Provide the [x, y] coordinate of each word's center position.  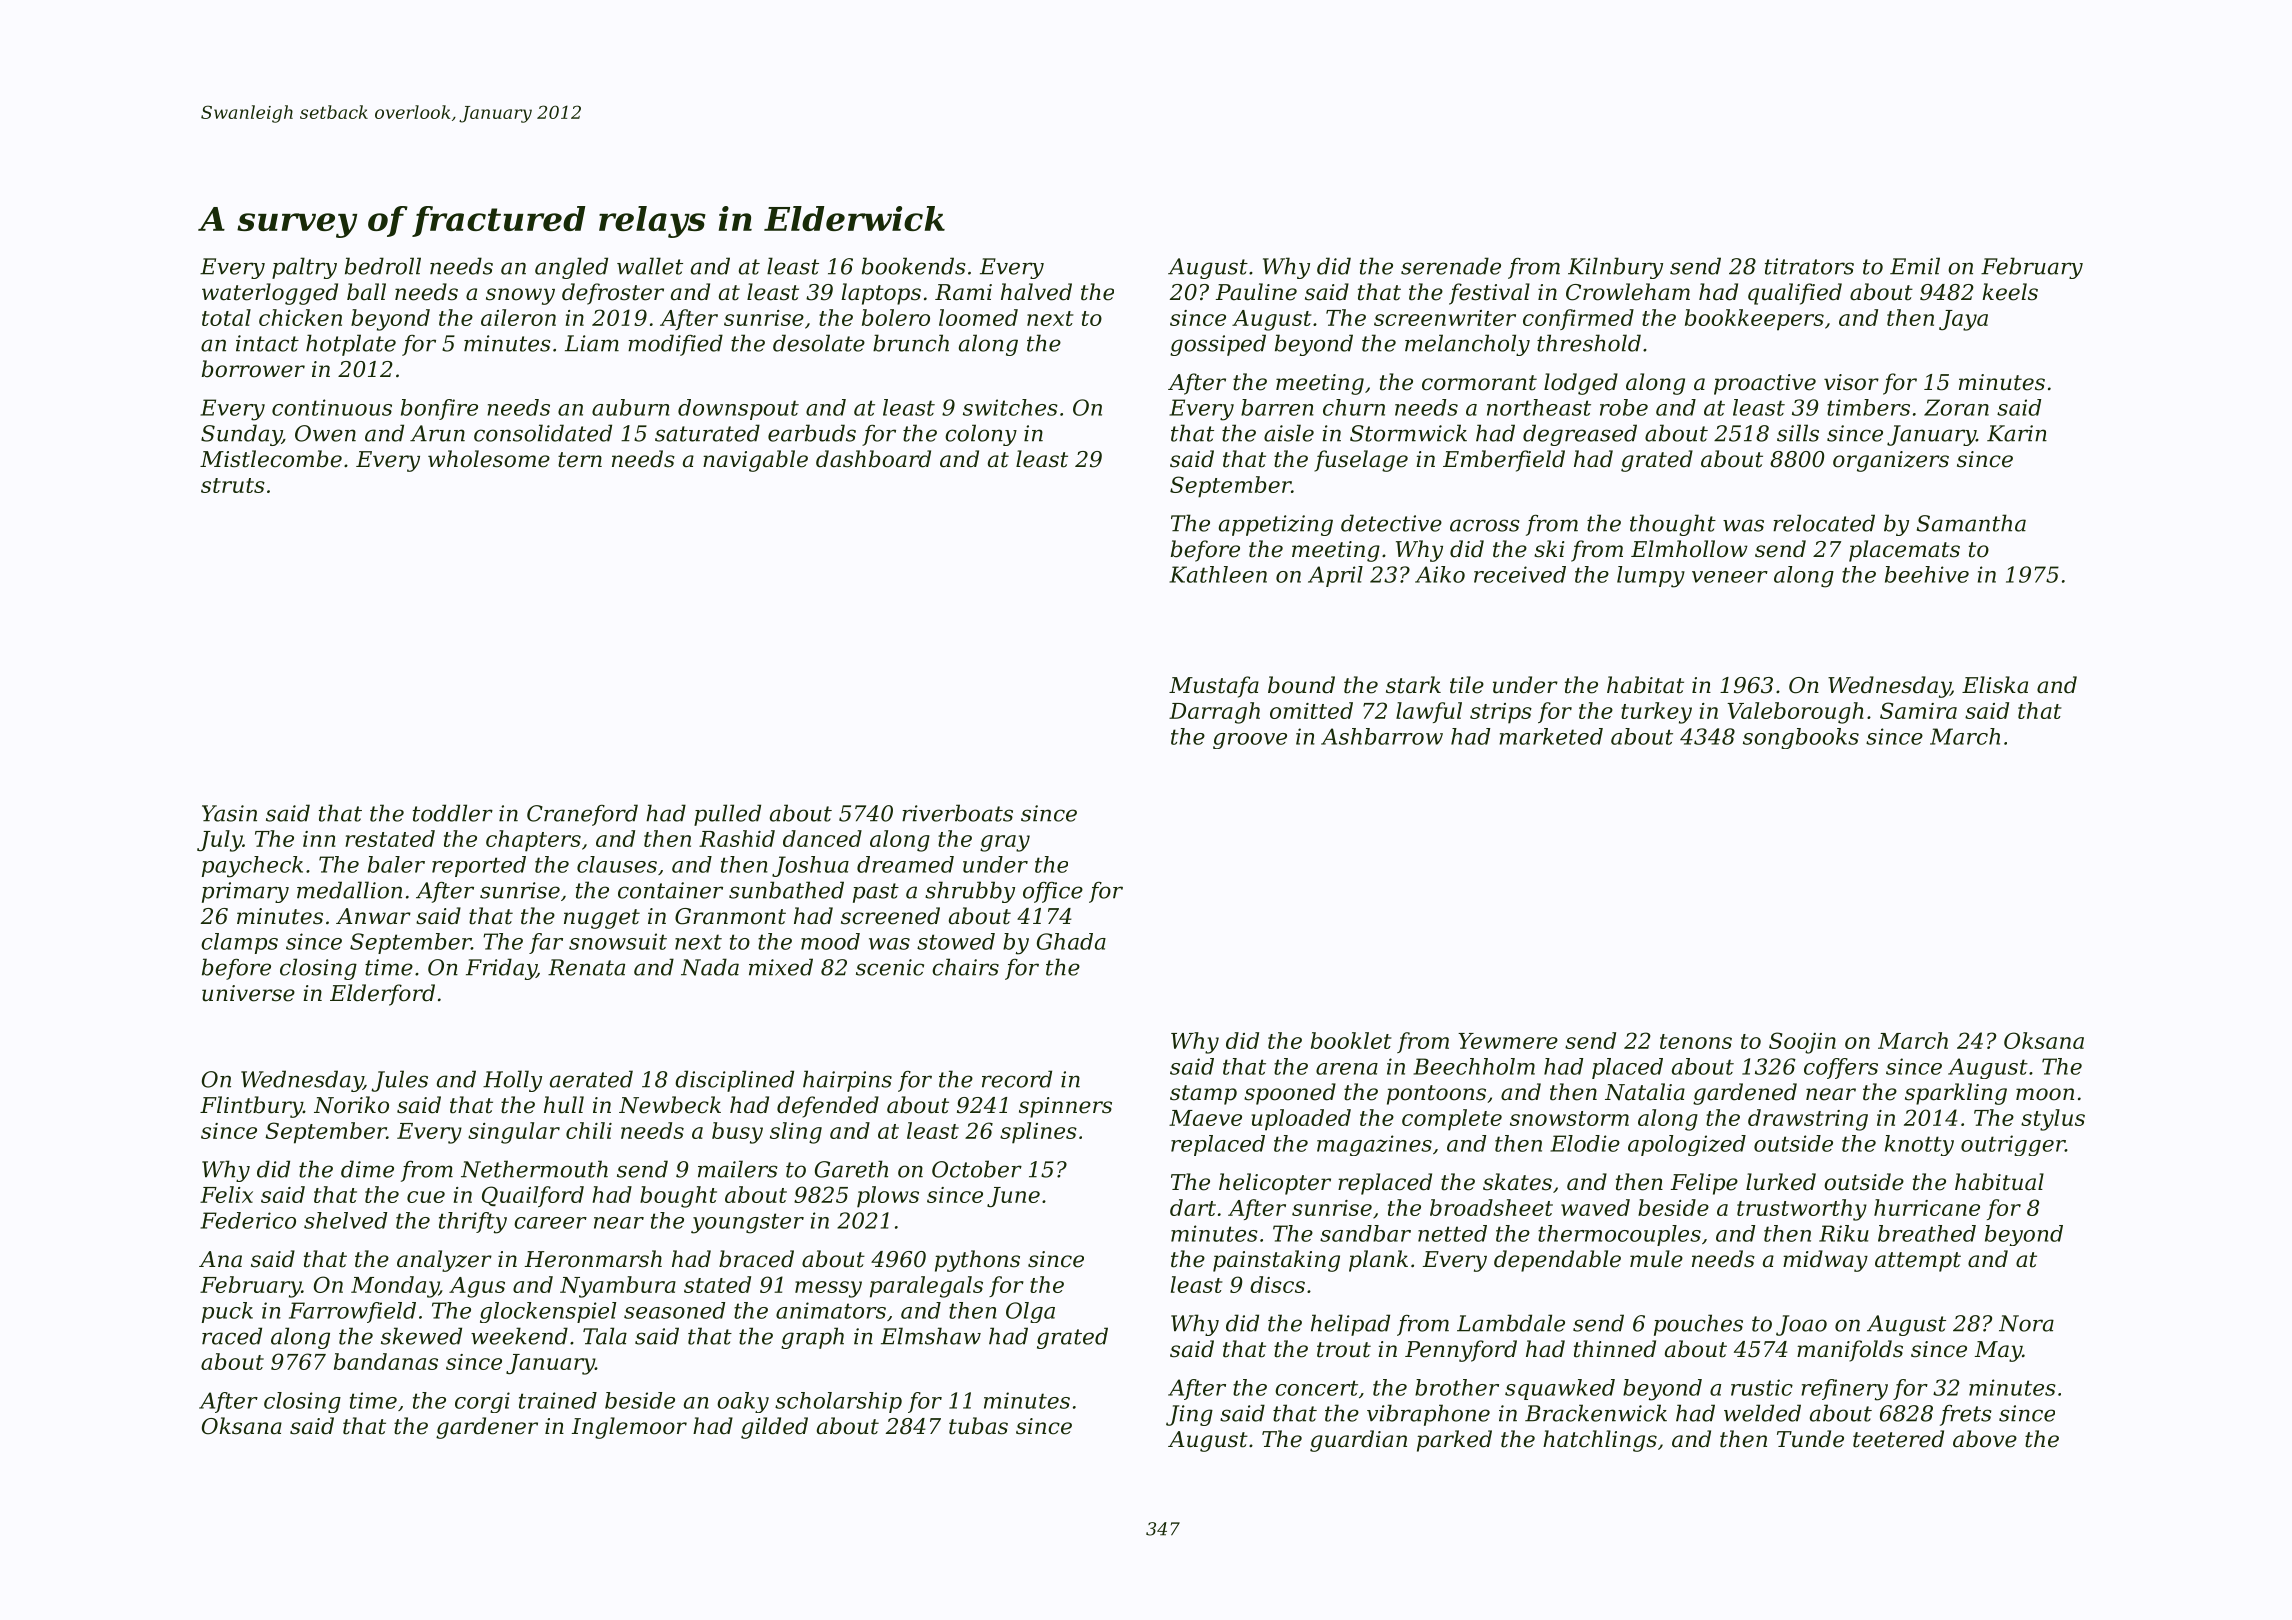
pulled [727, 815]
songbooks [1801, 738]
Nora [2026, 1323]
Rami [963, 292]
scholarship [838, 1402]
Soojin [1802, 1043]
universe [248, 993]
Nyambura [618, 1287]
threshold [1589, 343]
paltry [304, 268]
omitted [1311, 710]
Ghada [1071, 941]
